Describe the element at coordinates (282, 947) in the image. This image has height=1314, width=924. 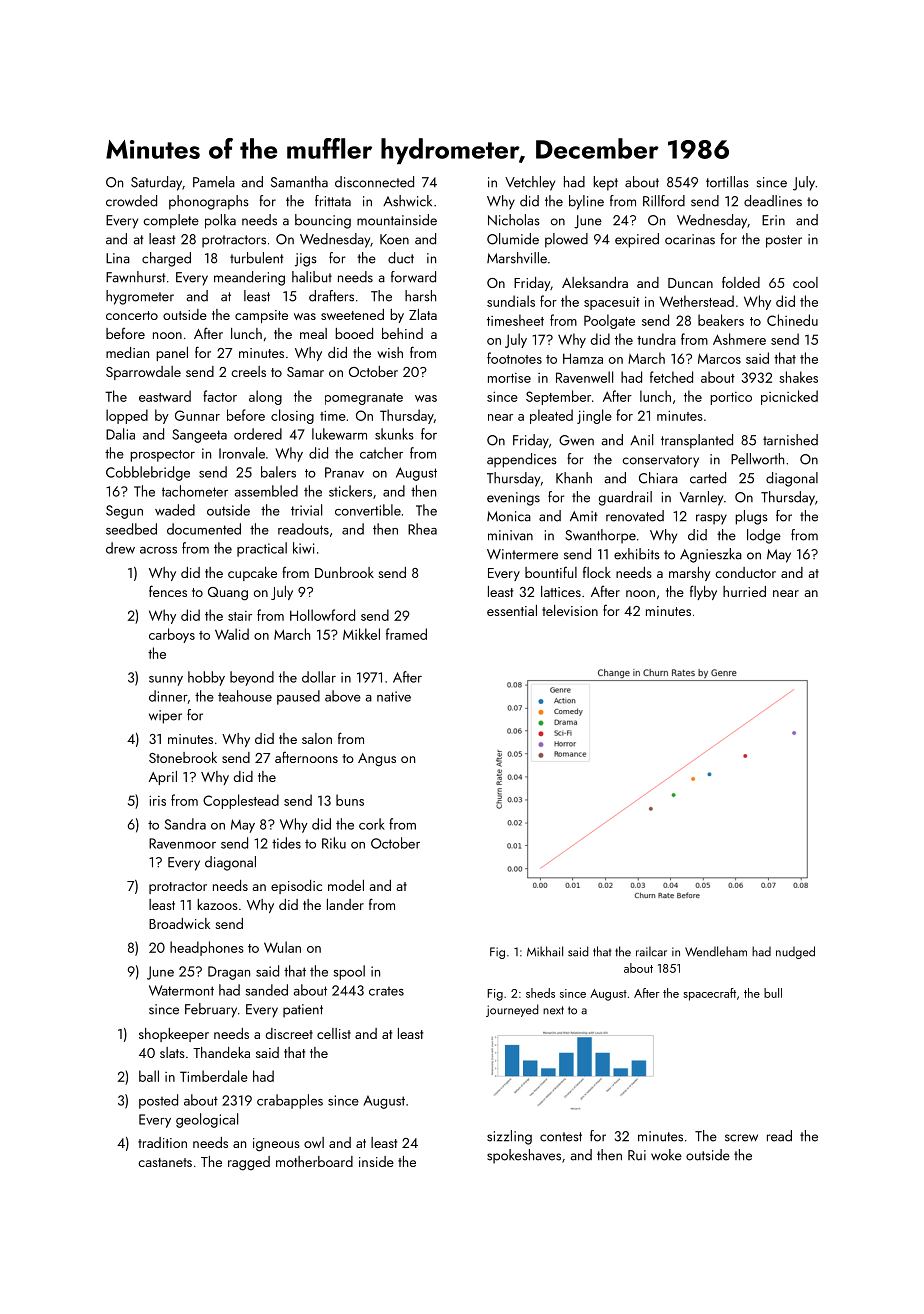
I see `Wulan` at that location.
